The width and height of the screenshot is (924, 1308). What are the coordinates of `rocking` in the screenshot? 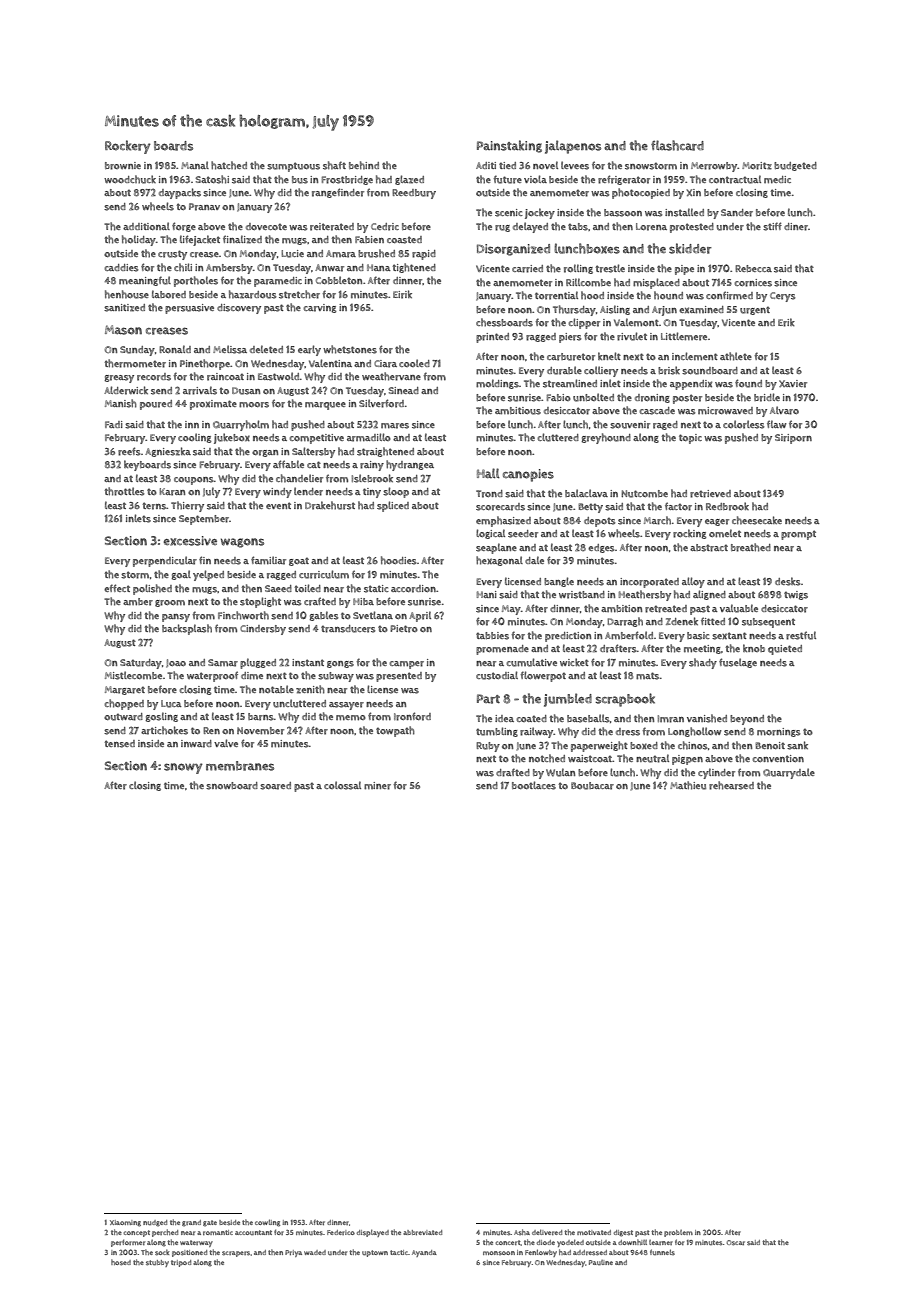 It's located at (689, 534).
